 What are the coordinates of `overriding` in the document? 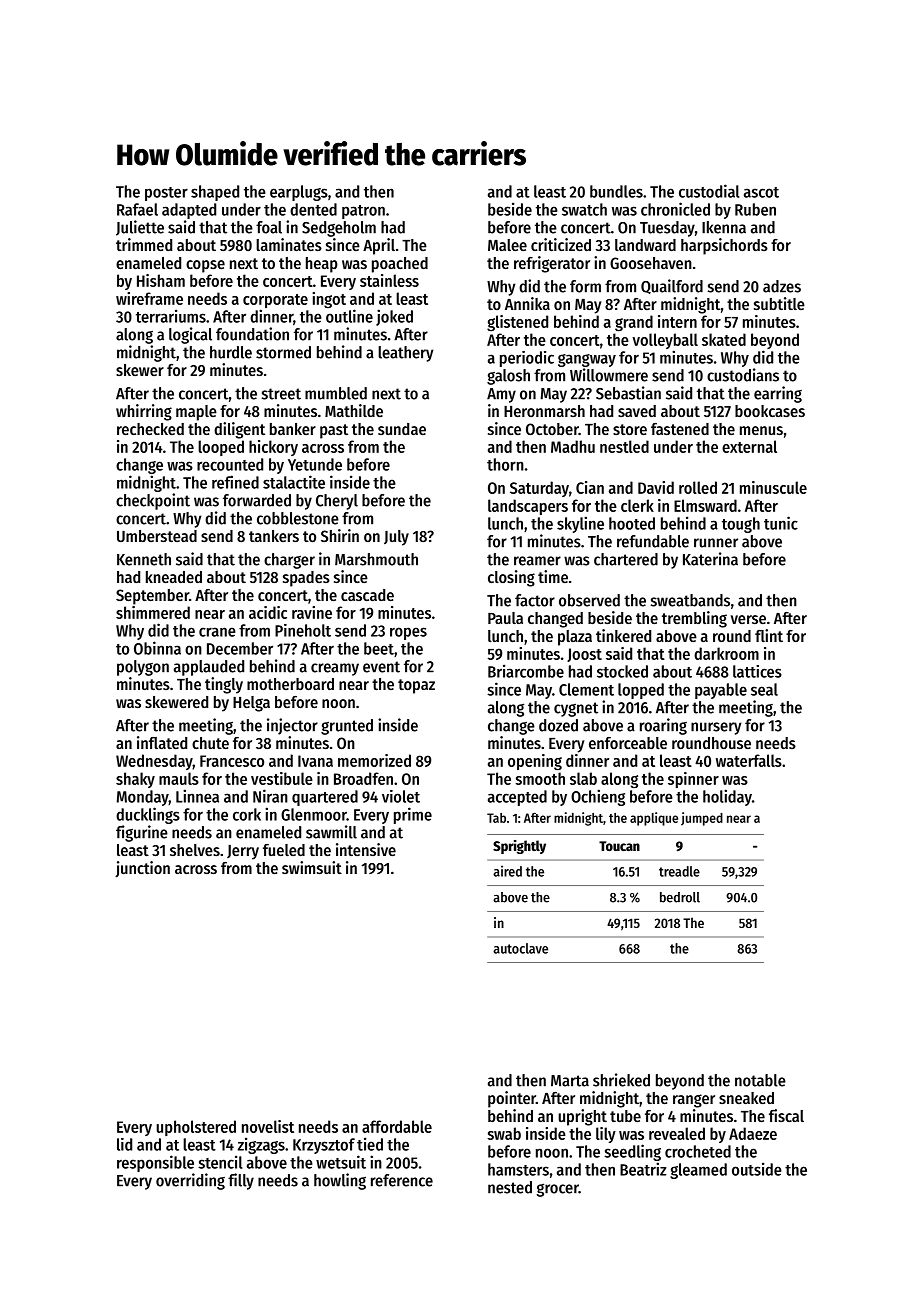 It's located at (190, 1181).
